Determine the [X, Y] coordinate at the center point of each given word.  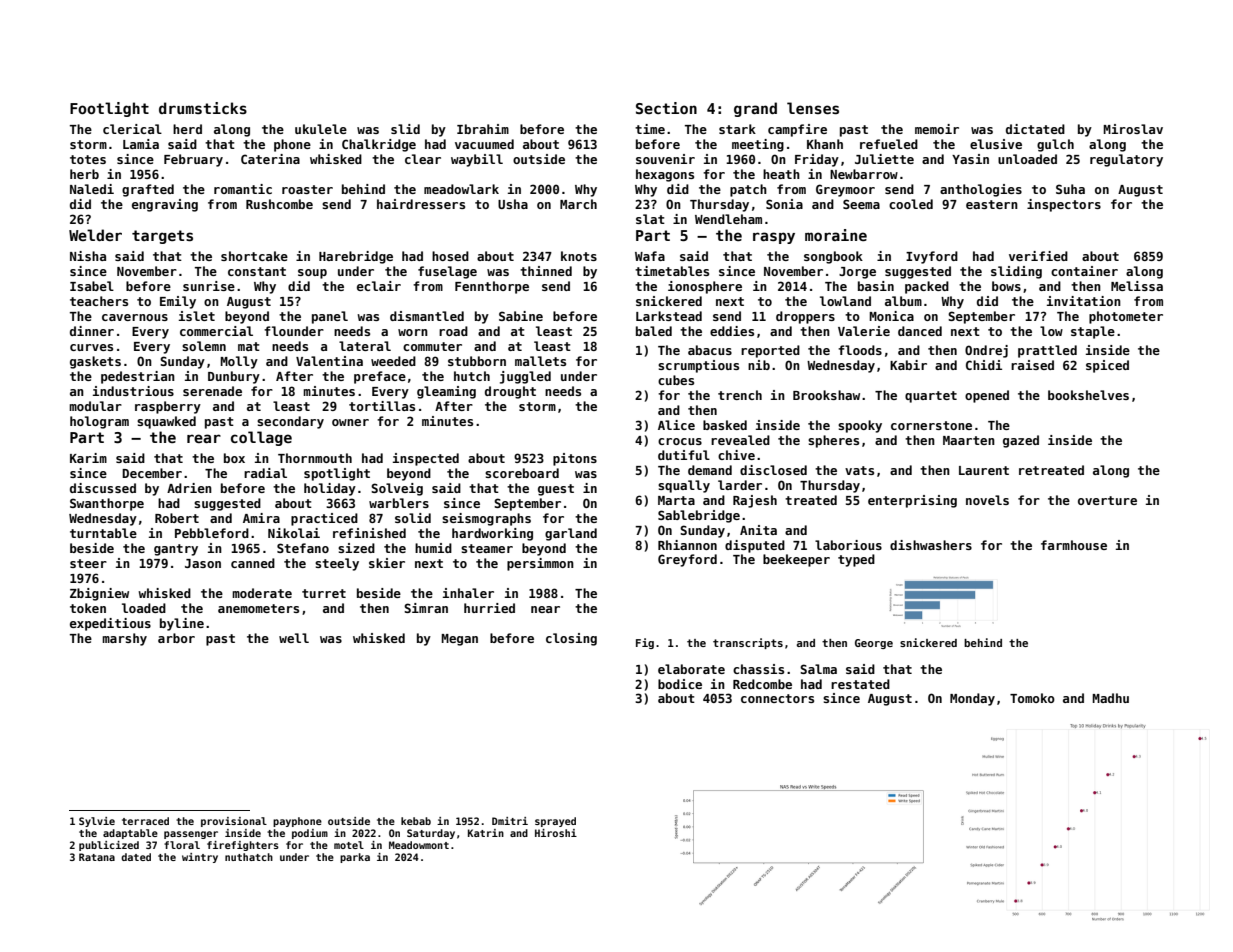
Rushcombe [279, 204]
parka [355, 858]
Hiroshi [556, 833]
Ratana [97, 857]
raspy [774, 238]
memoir [937, 129]
